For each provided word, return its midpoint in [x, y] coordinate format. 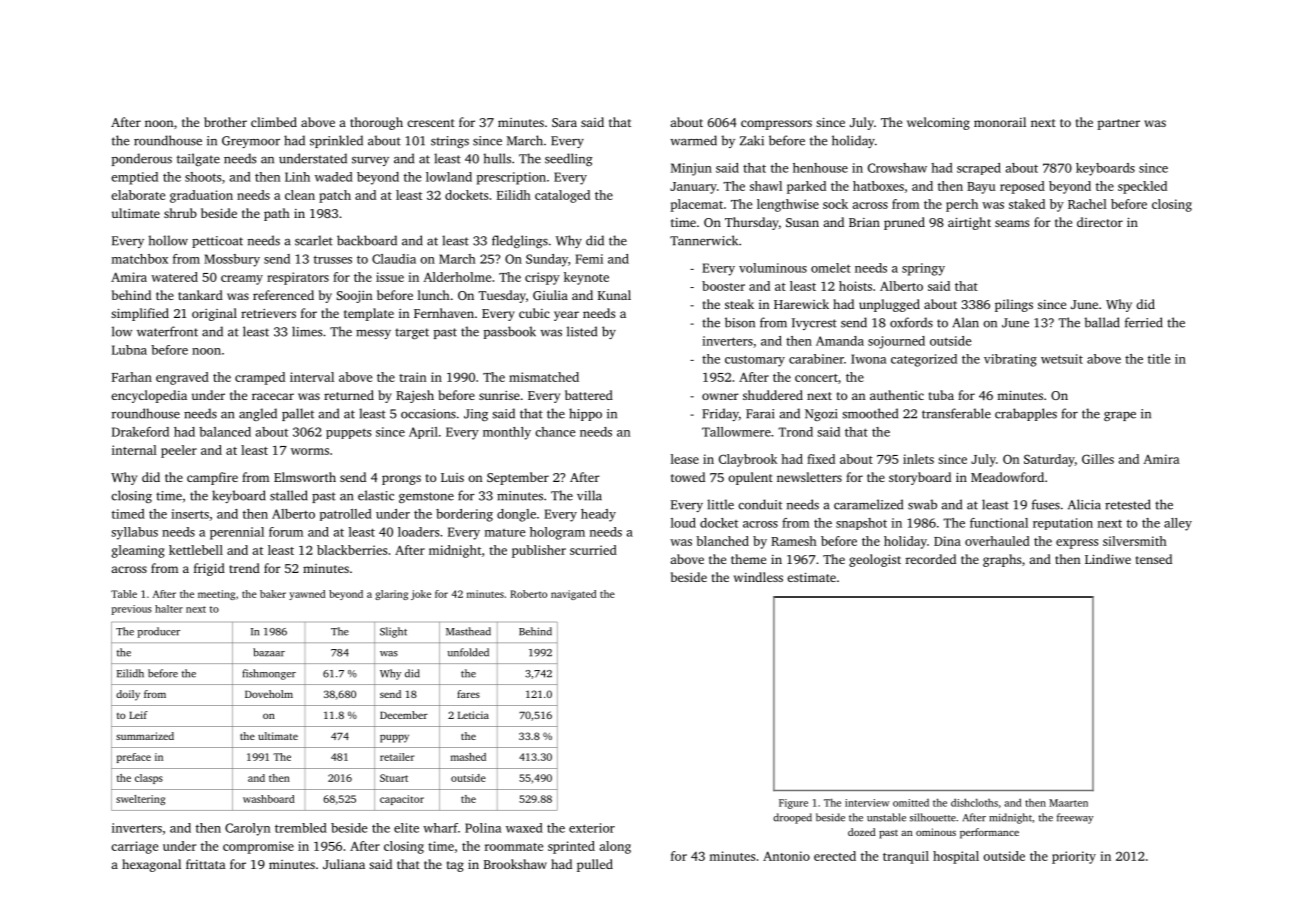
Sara [564, 122]
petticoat [217, 242]
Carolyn [247, 829]
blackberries [352, 550]
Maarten [1068, 803]
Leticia [473, 715]
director [1100, 222]
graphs [1002, 560]
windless [758, 577]
